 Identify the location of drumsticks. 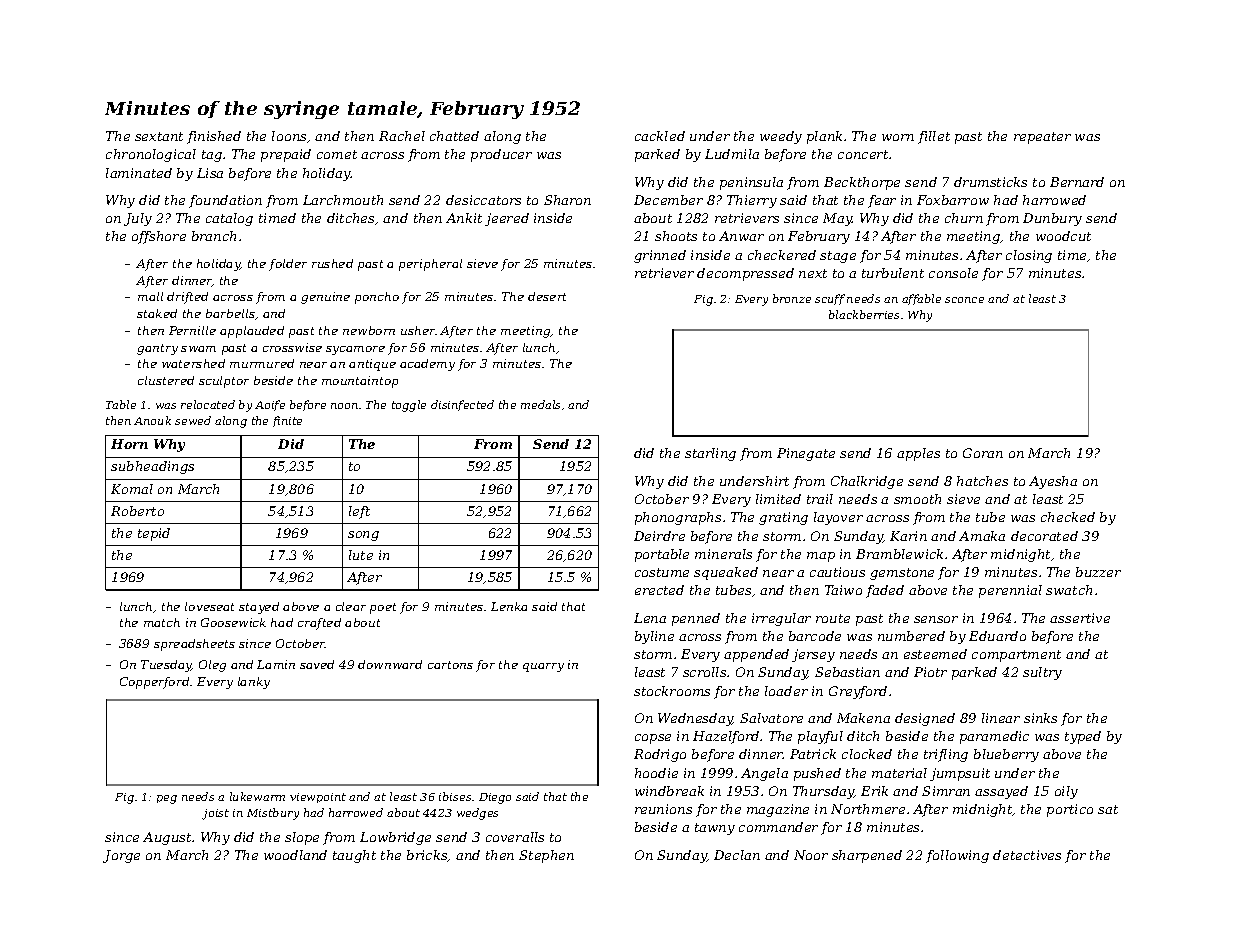
(990, 182).
